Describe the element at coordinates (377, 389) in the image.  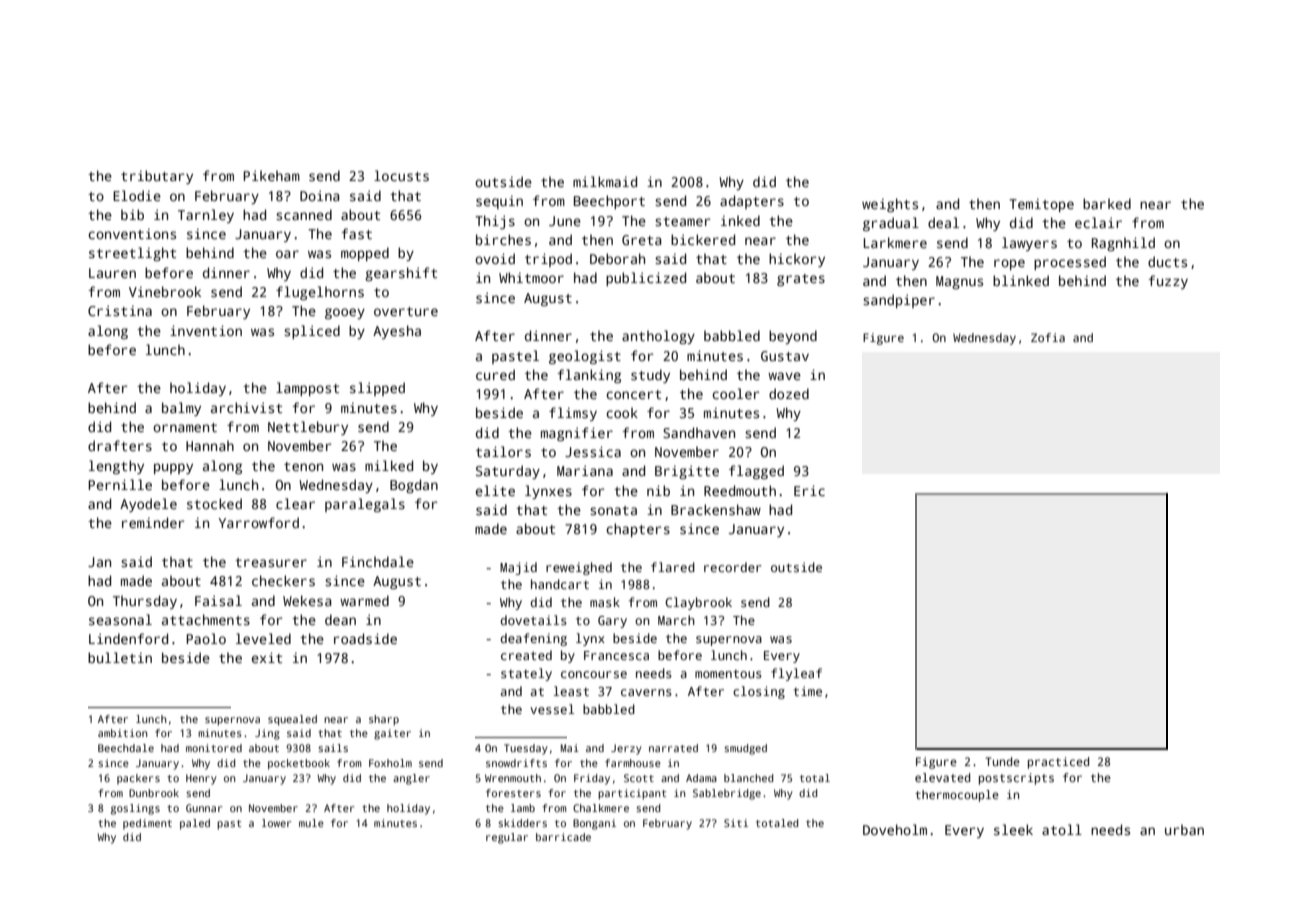
I see `slipped` at that location.
